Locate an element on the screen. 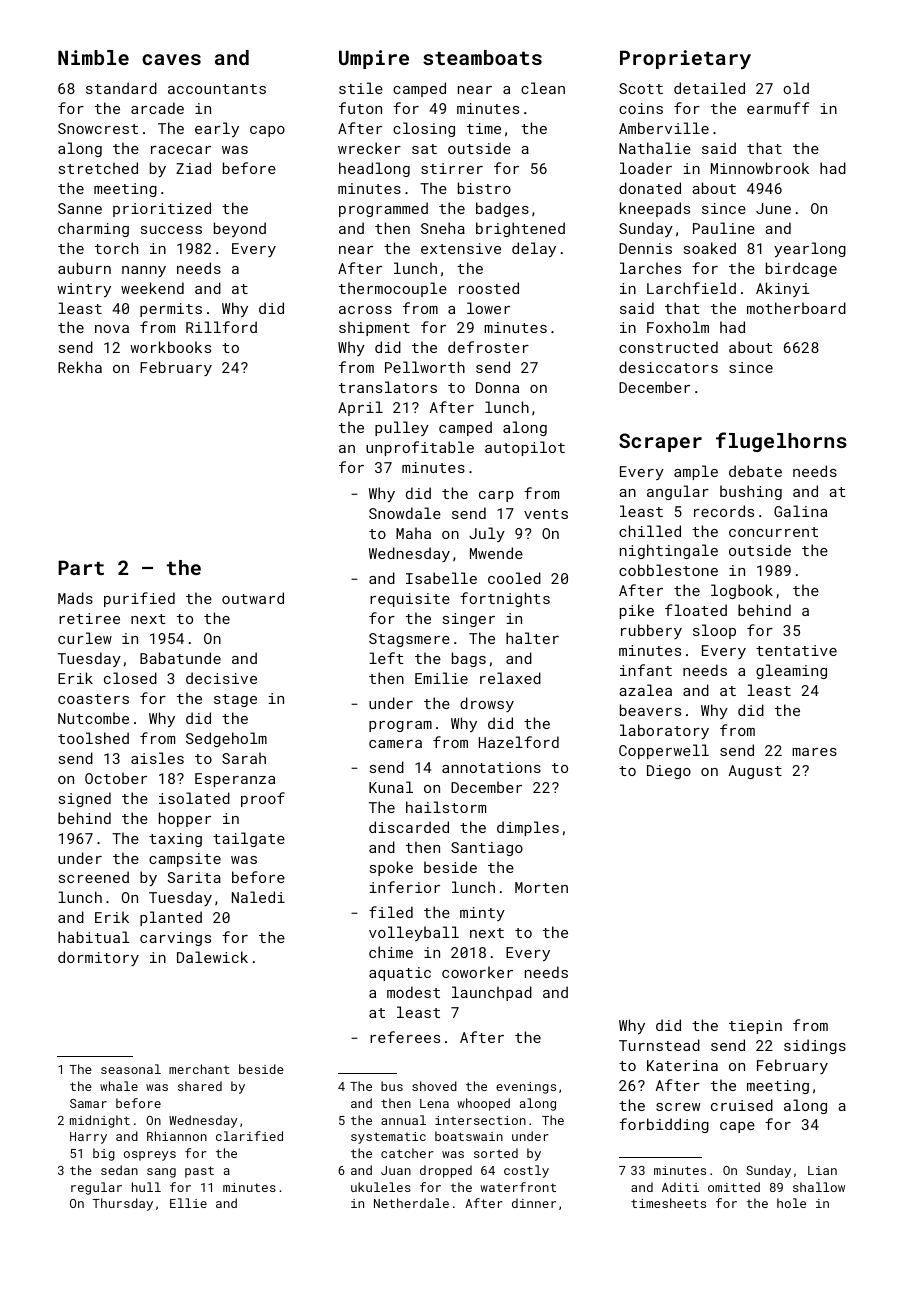 The height and width of the screenshot is (1316, 908). outward is located at coordinates (253, 598).
